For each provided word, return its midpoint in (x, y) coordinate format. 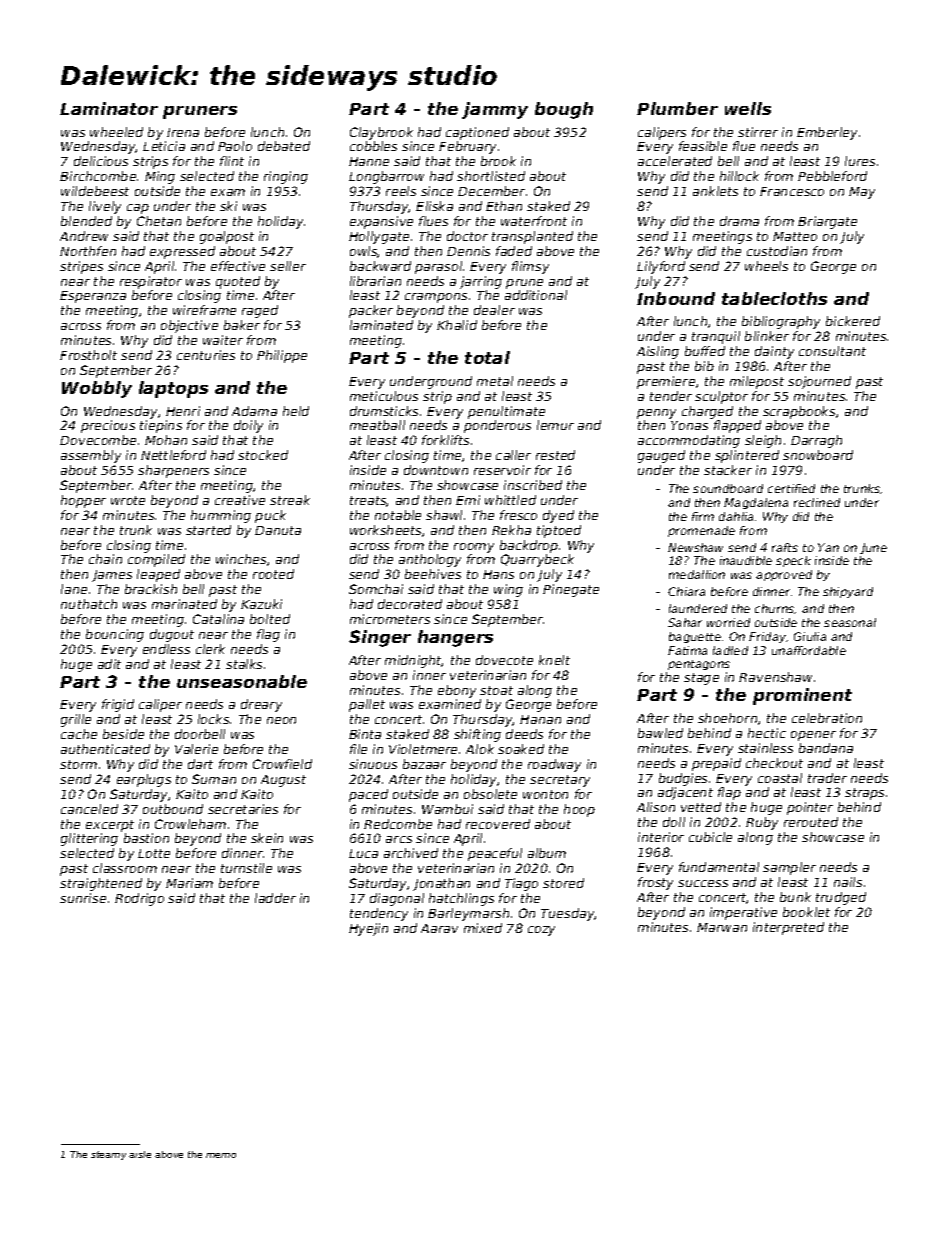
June (873, 548)
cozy (541, 931)
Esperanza (93, 297)
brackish (151, 589)
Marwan (722, 927)
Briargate (827, 222)
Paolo (235, 146)
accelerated (675, 161)
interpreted (788, 928)
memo (221, 1155)
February (467, 147)
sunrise (83, 898)
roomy (474, 548)
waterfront (534, 221)
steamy (108, 1155)
